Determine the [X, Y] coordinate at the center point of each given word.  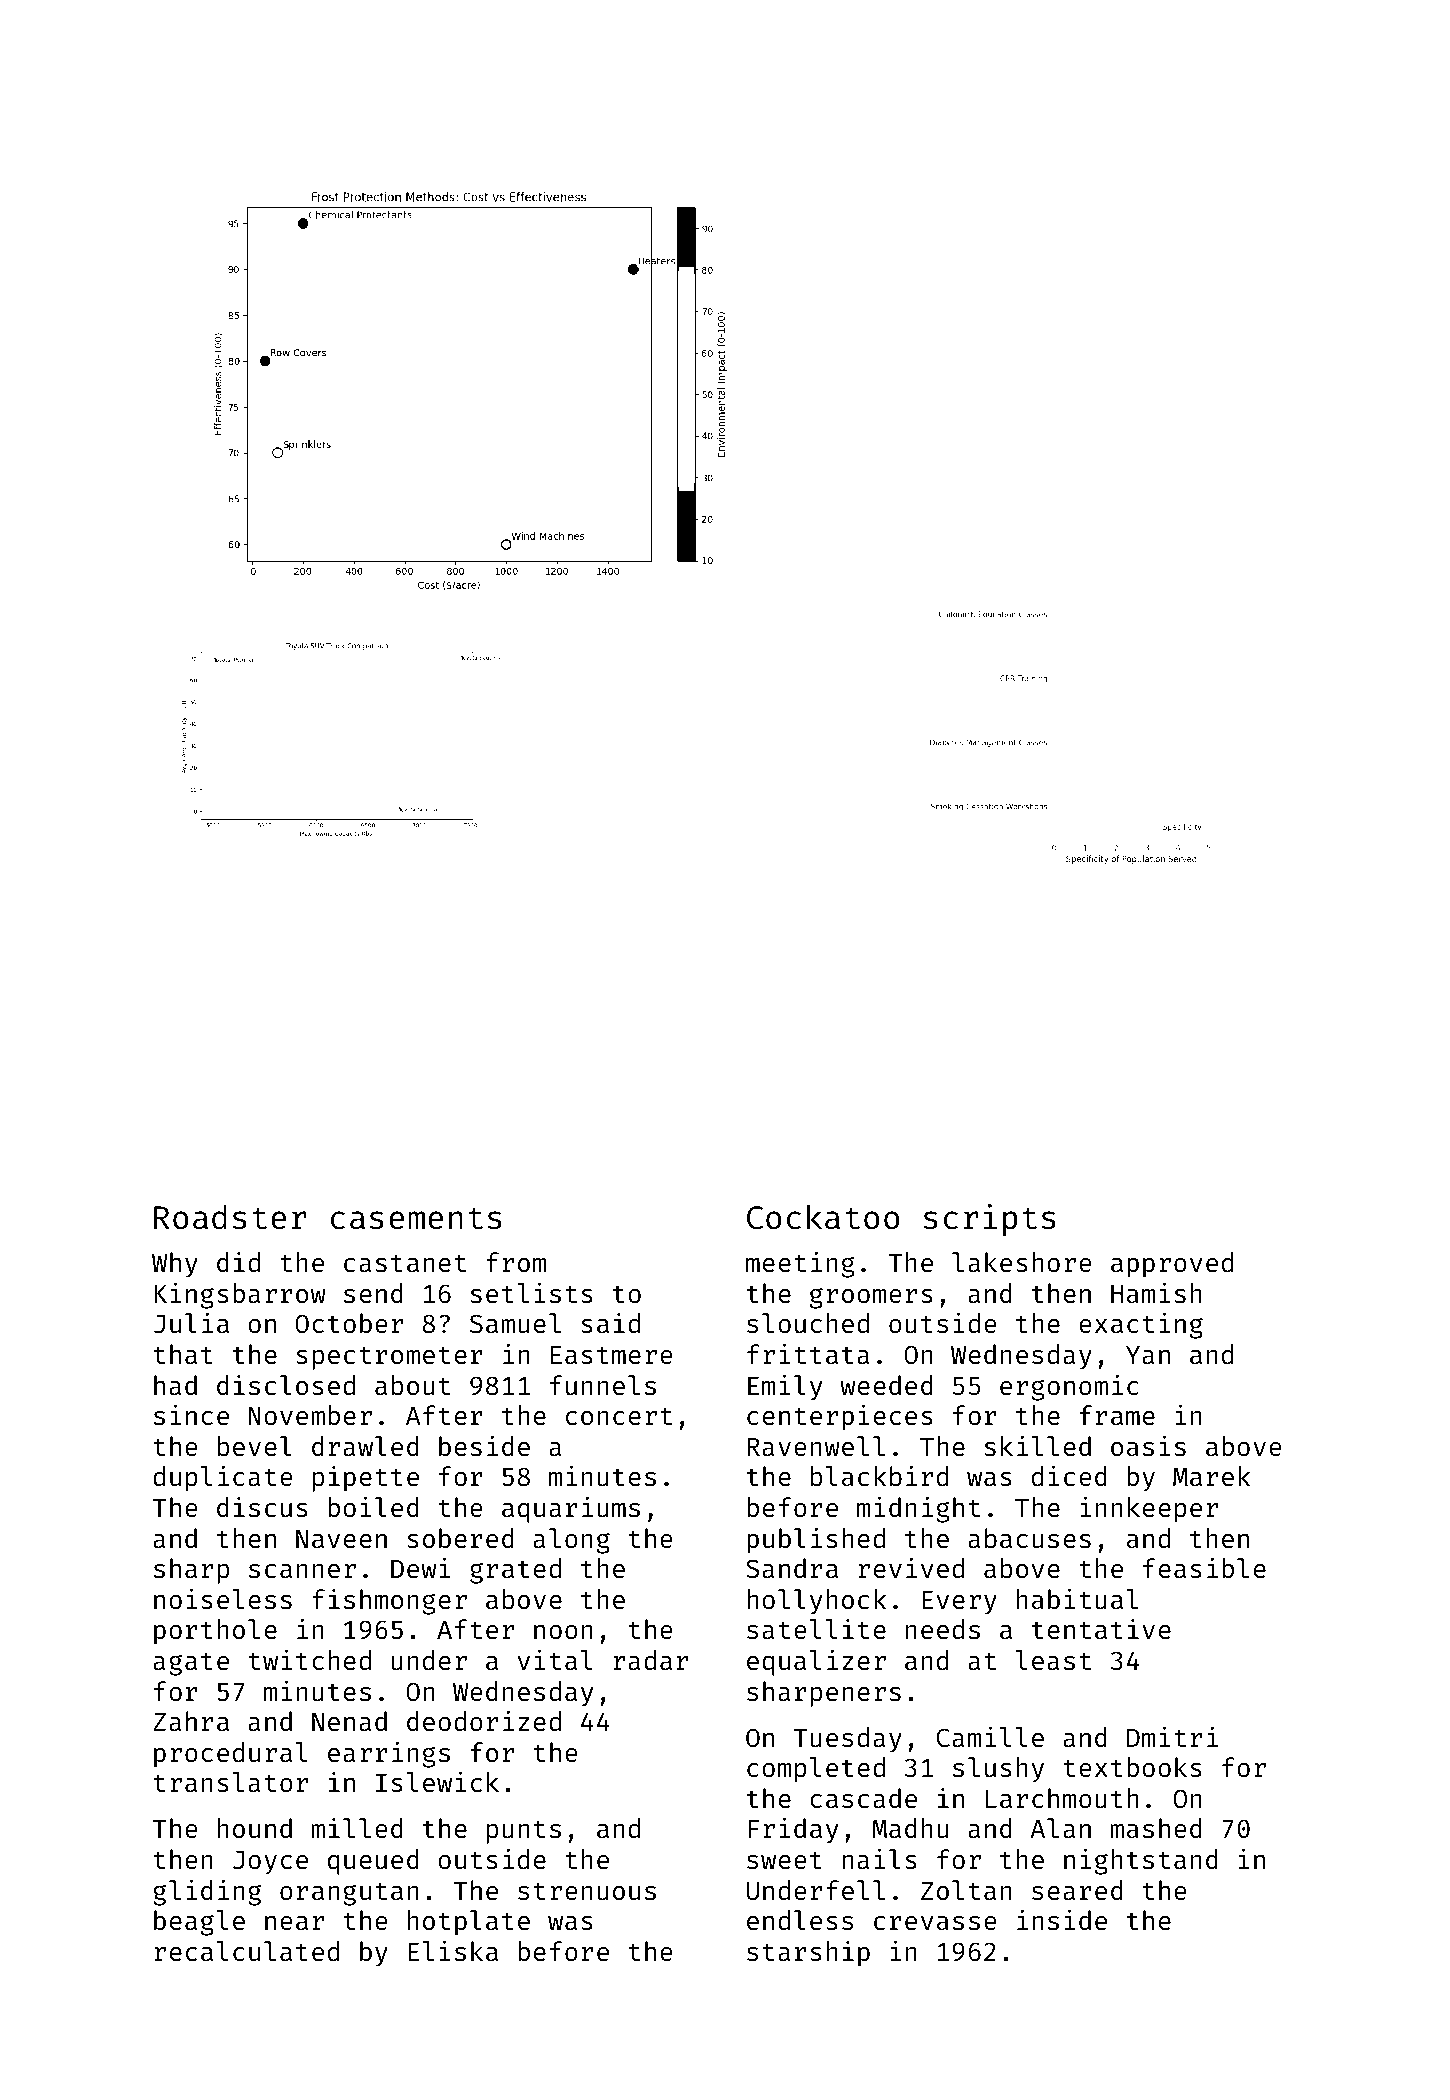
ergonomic [1069, 1387]
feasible [1204, 1568]
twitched [310, 1660]
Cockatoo [823, 1217]
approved [1172, 1265]
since [191, 1415]
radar [651, 1660]
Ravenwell [816, 1446]
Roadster [230, 1217]
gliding [207, 1892]
